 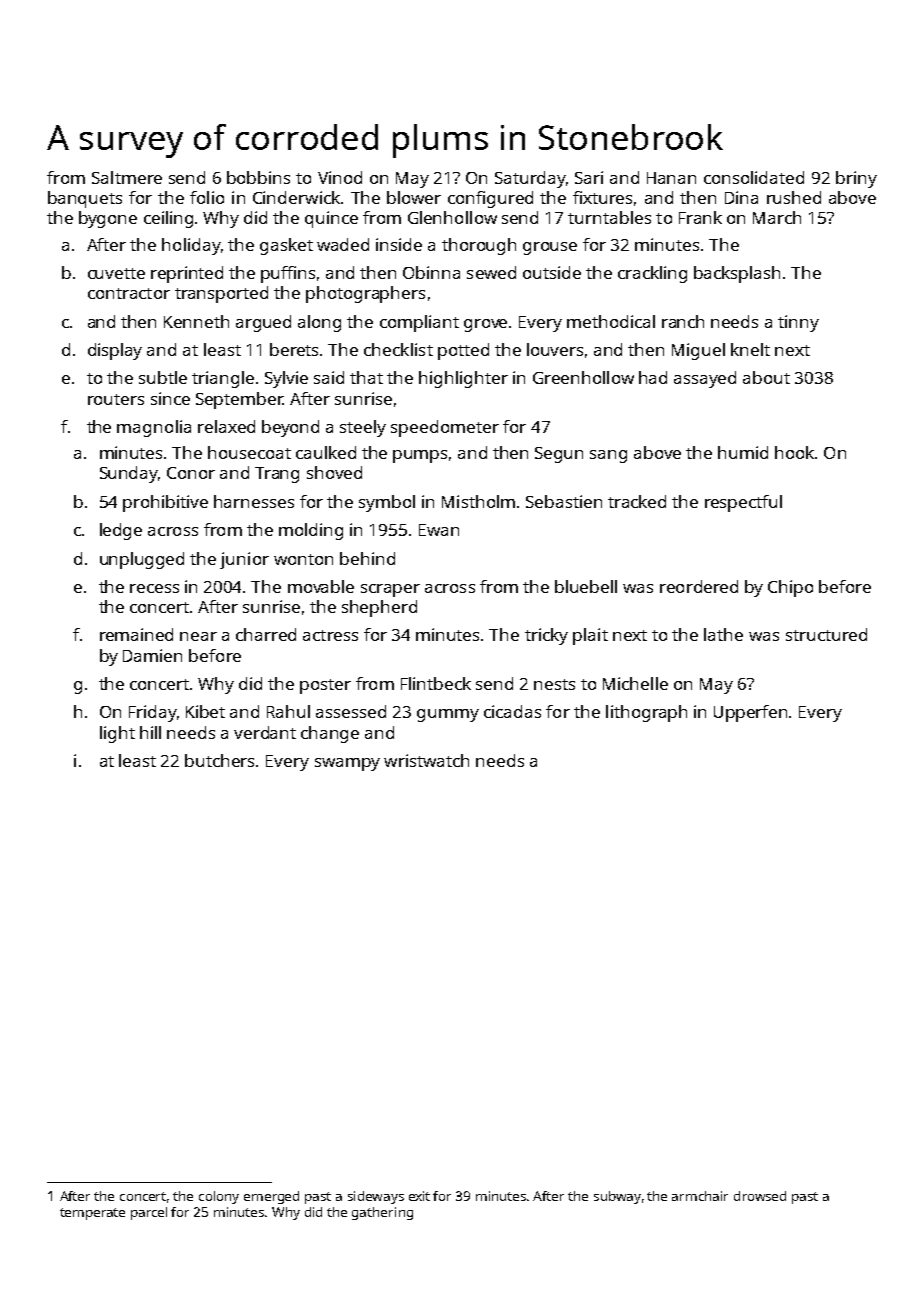 I want to click on briny, so click(x=856, y=179).
